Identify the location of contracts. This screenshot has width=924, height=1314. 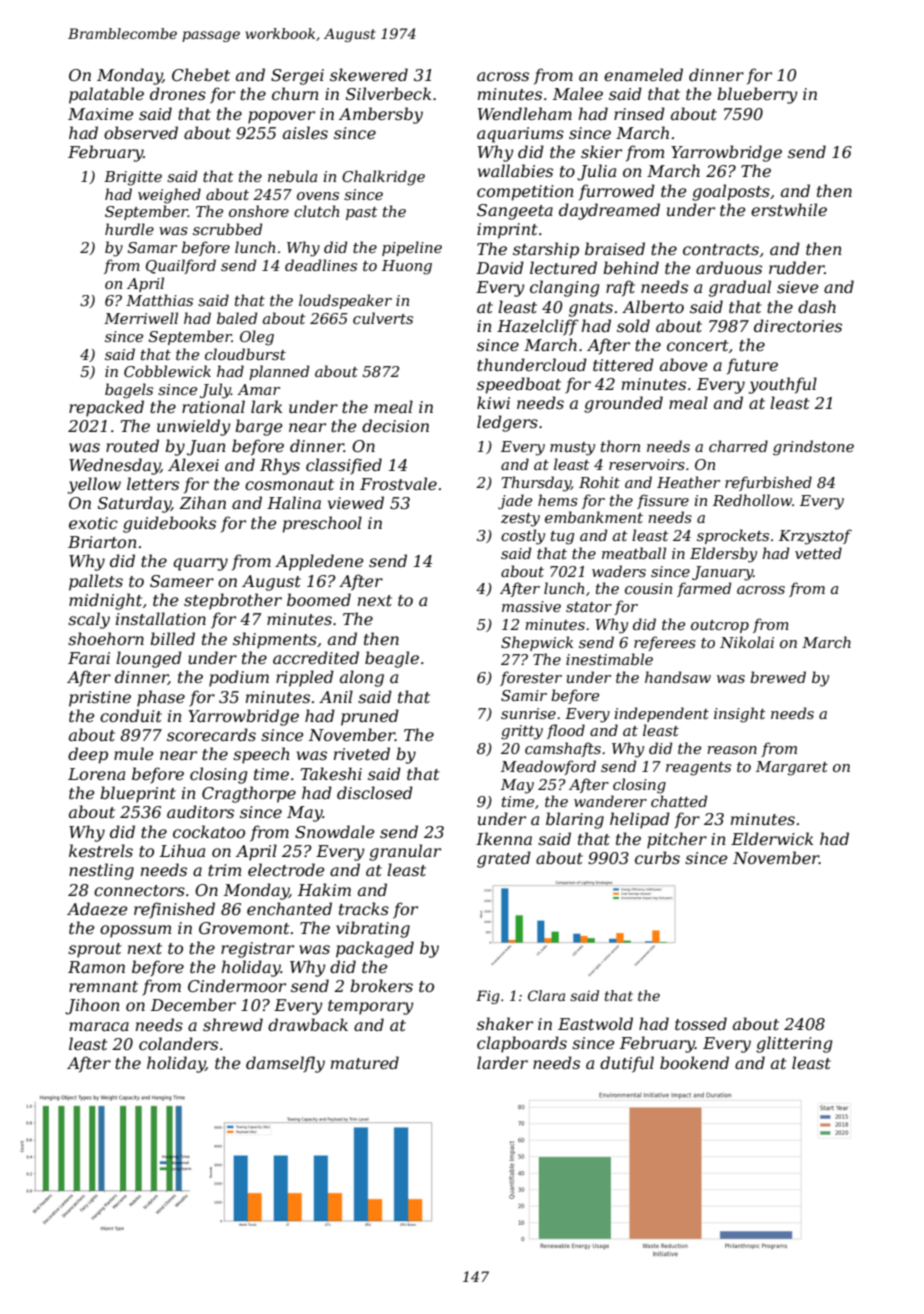
(721, 249).
